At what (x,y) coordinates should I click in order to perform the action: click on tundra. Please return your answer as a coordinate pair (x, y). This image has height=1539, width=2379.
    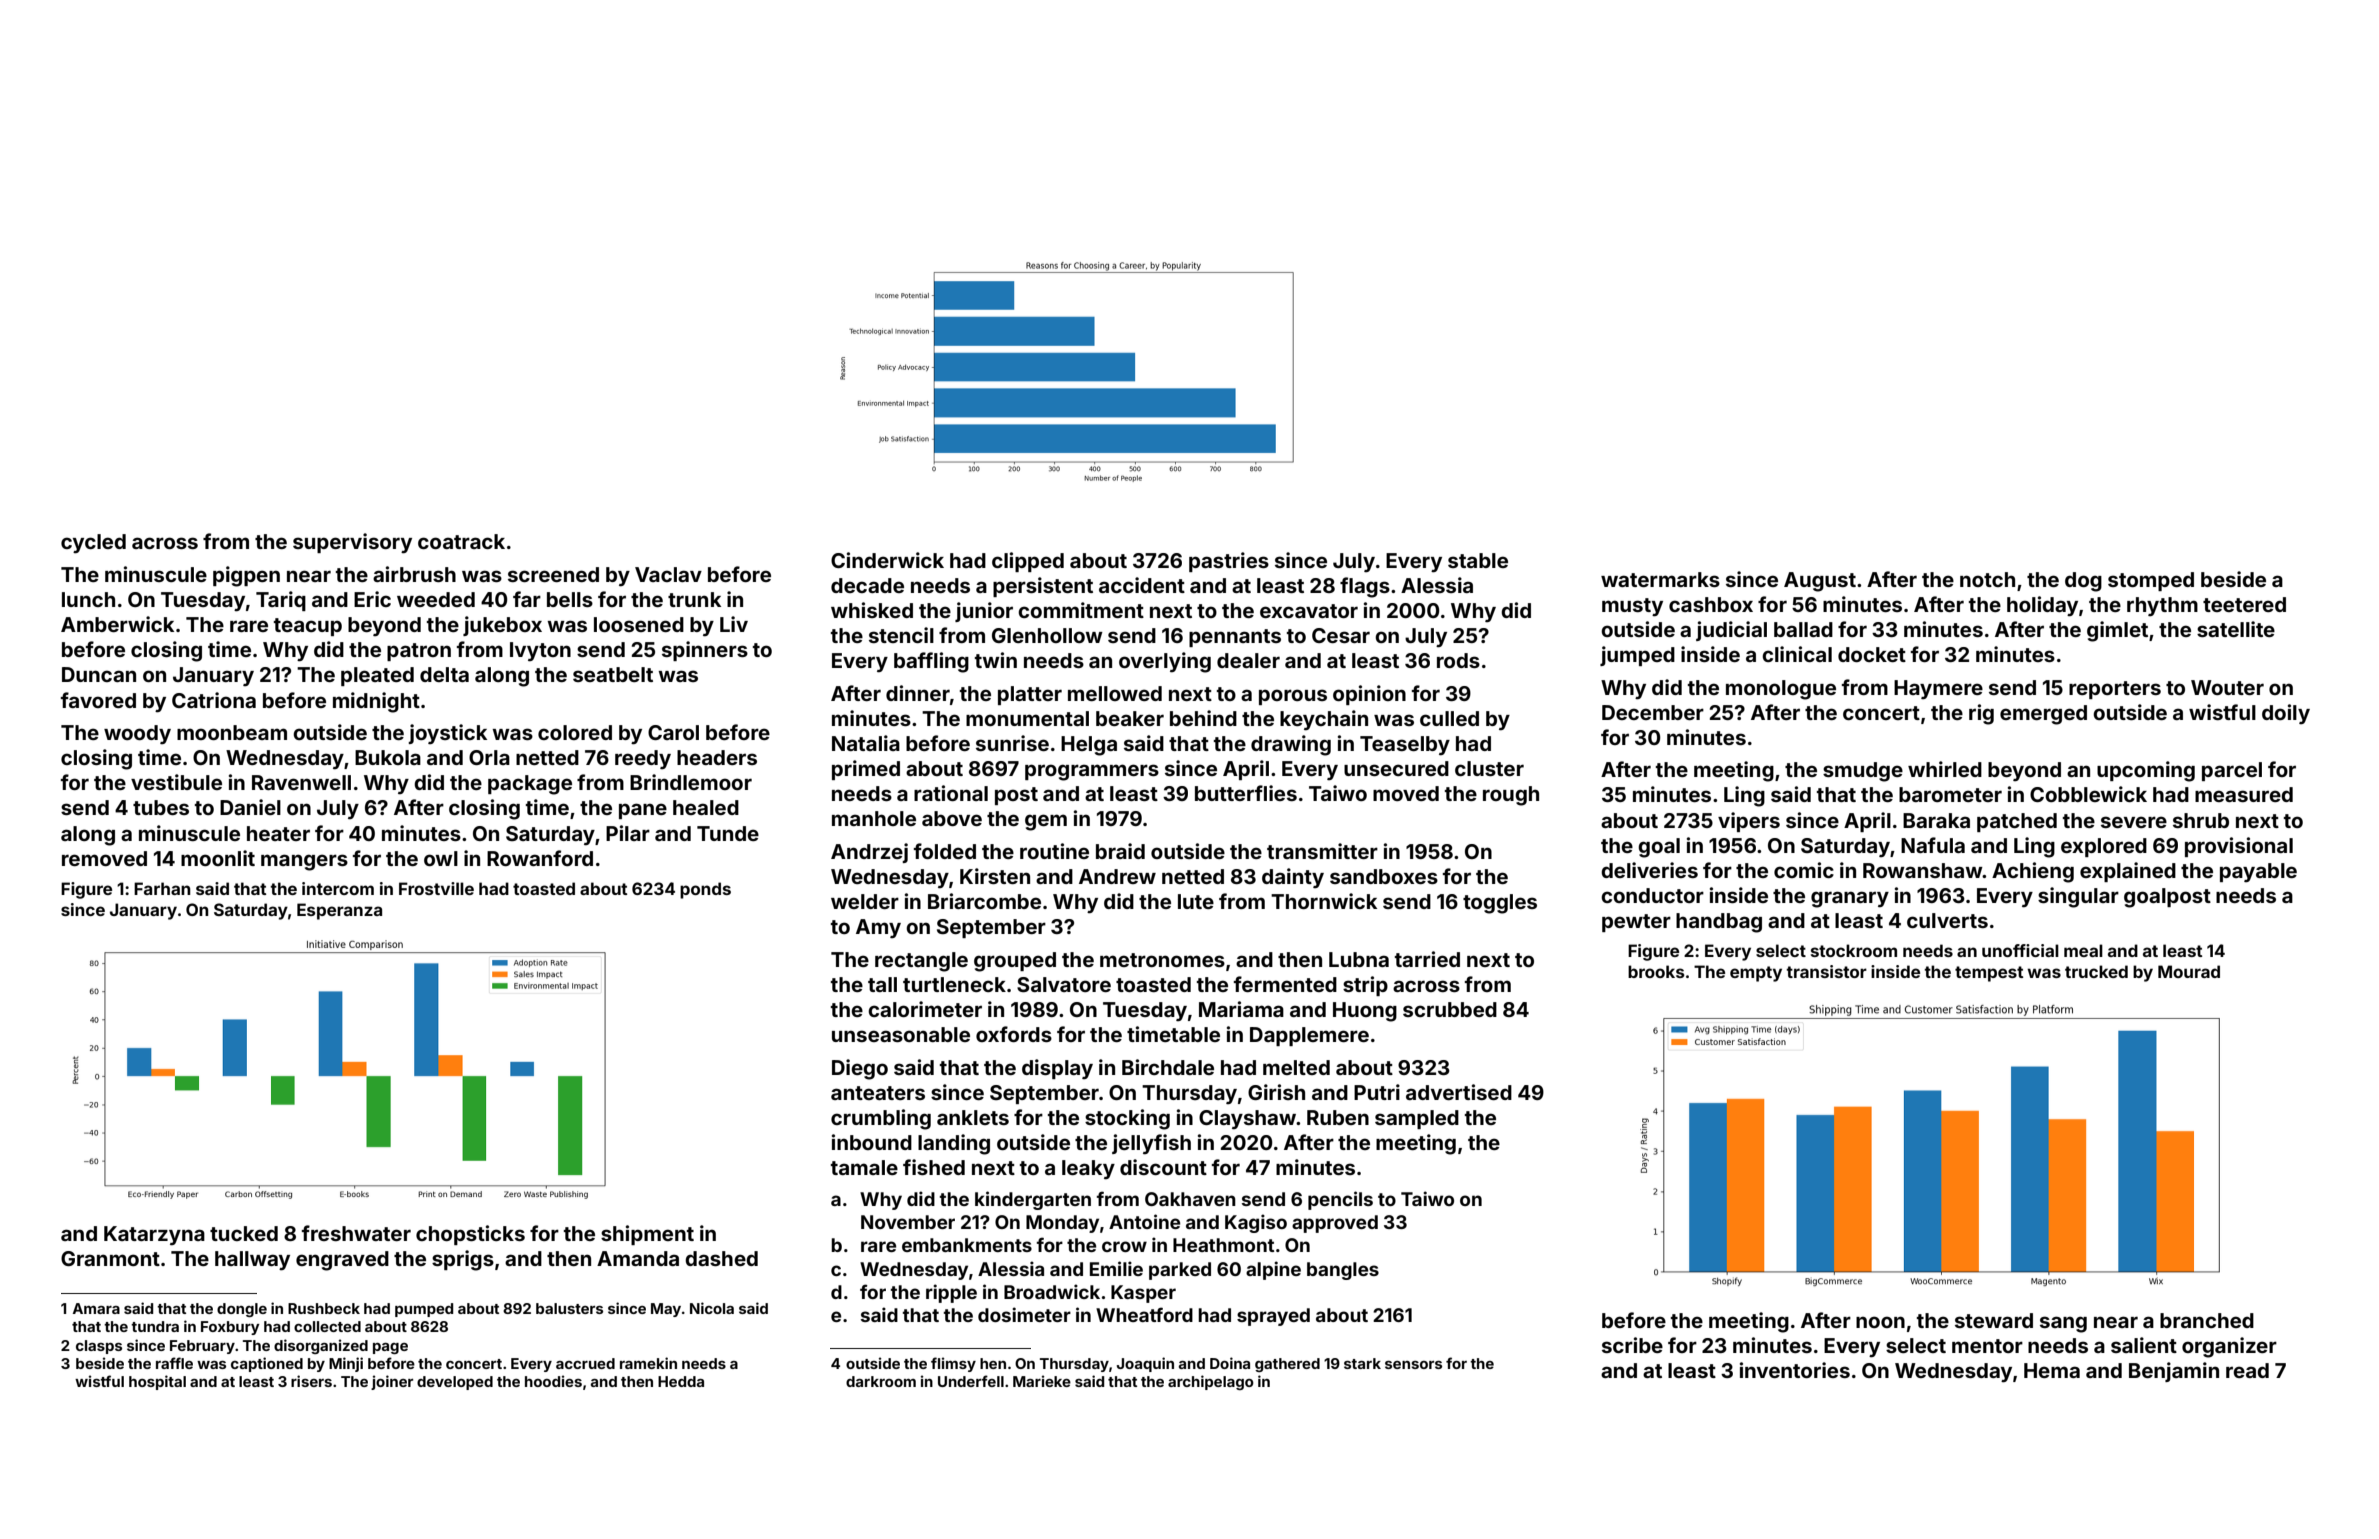
    Looking at the image, I should click on (155, 1326).
